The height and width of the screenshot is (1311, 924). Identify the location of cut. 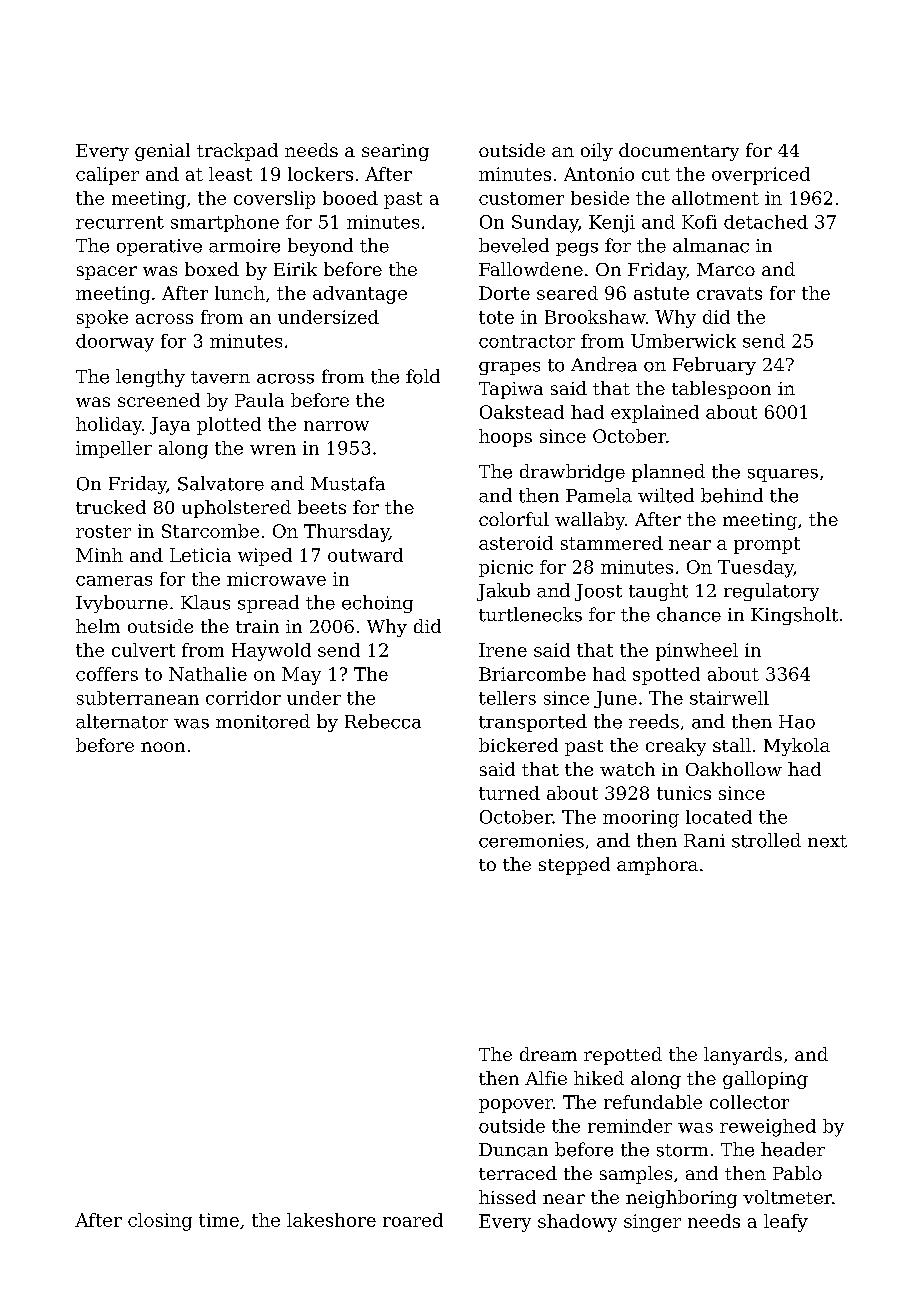
(656, 174).
